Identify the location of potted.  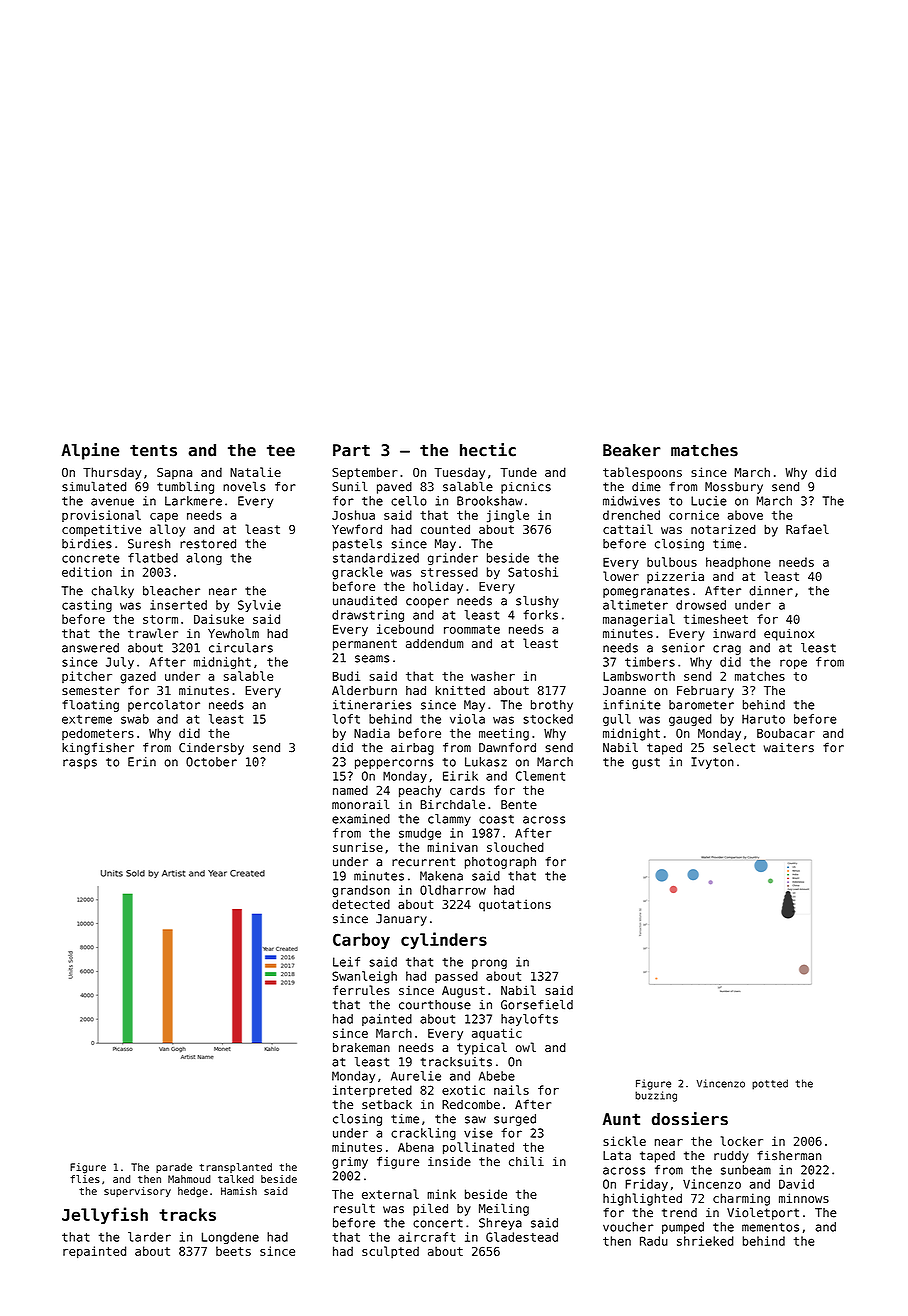
(770, 1084).
